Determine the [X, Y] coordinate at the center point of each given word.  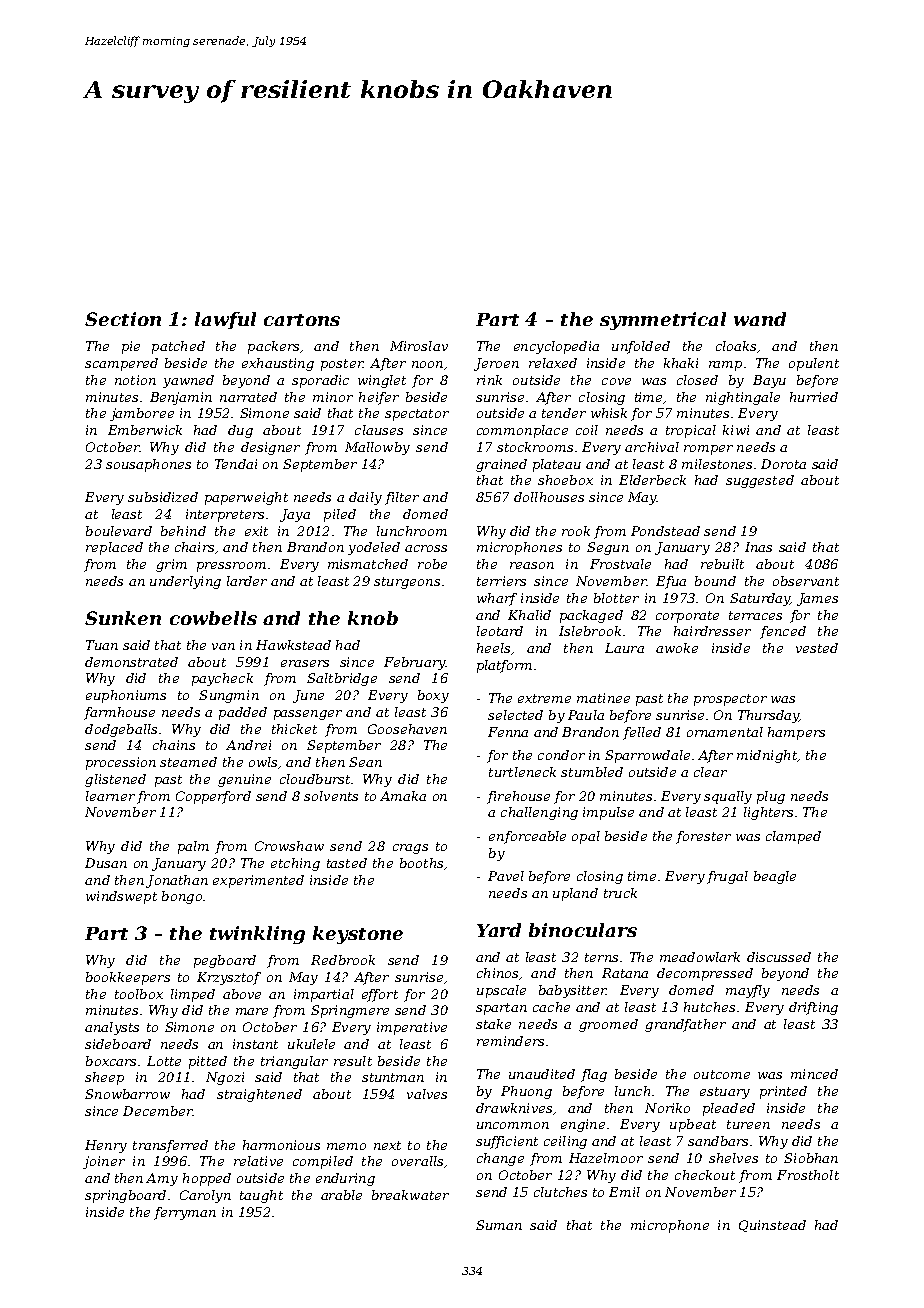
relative [258, 1161]
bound [715, 581]
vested [817, 648]
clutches [560, 1192]
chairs [194, 547]
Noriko [667, 1108]
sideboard [118, 1044]
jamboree [142, 414]
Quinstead [772, 1226]
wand [760, 319]
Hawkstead [293, 645]
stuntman [393, 1077]
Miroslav [419, 346]
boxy [433, 696]
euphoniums [126, 696]
